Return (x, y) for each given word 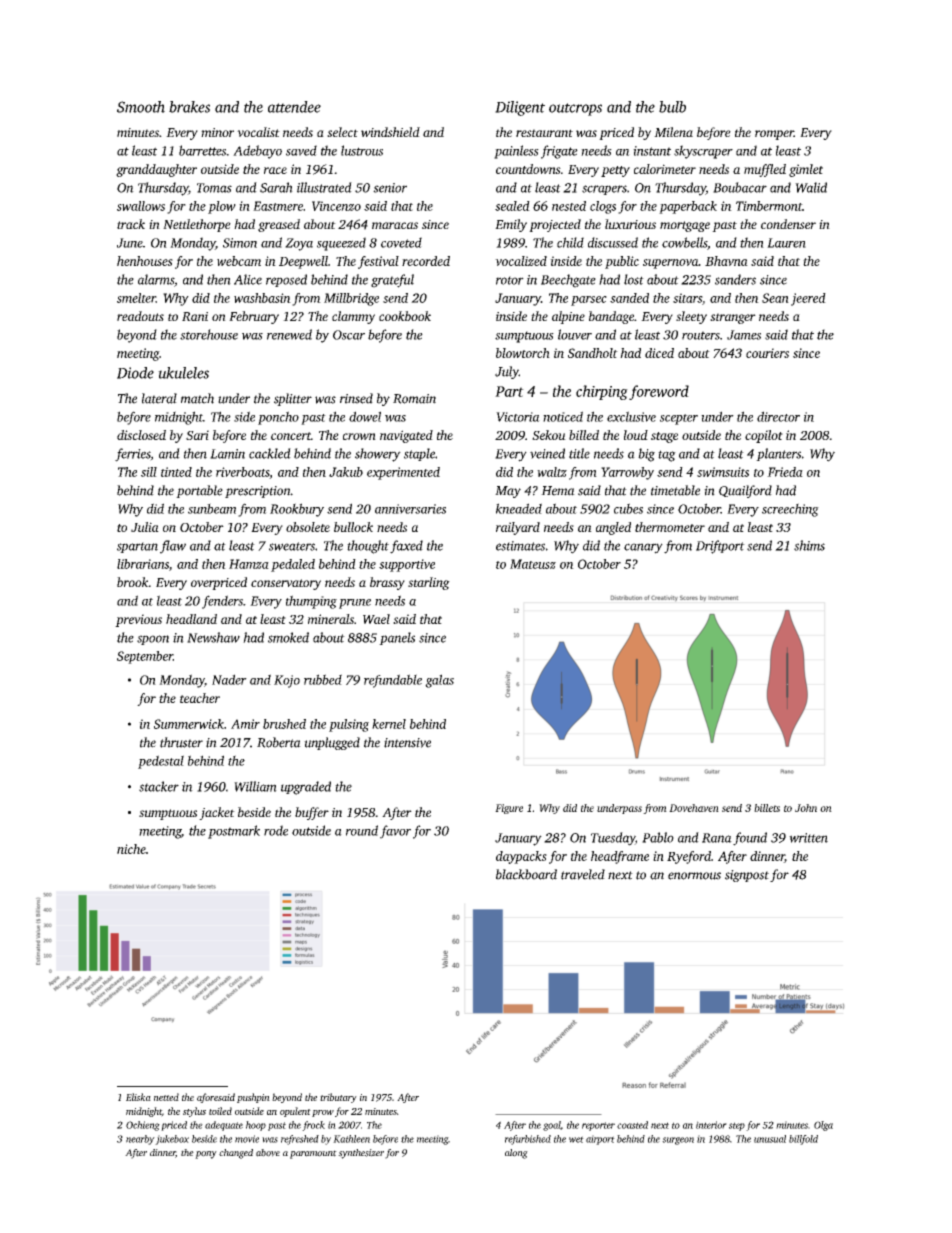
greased (279, 225)
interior (711, 1125)
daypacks (521, 857)
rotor (510, 280)
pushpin (253, 1098)
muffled (765, 170)
